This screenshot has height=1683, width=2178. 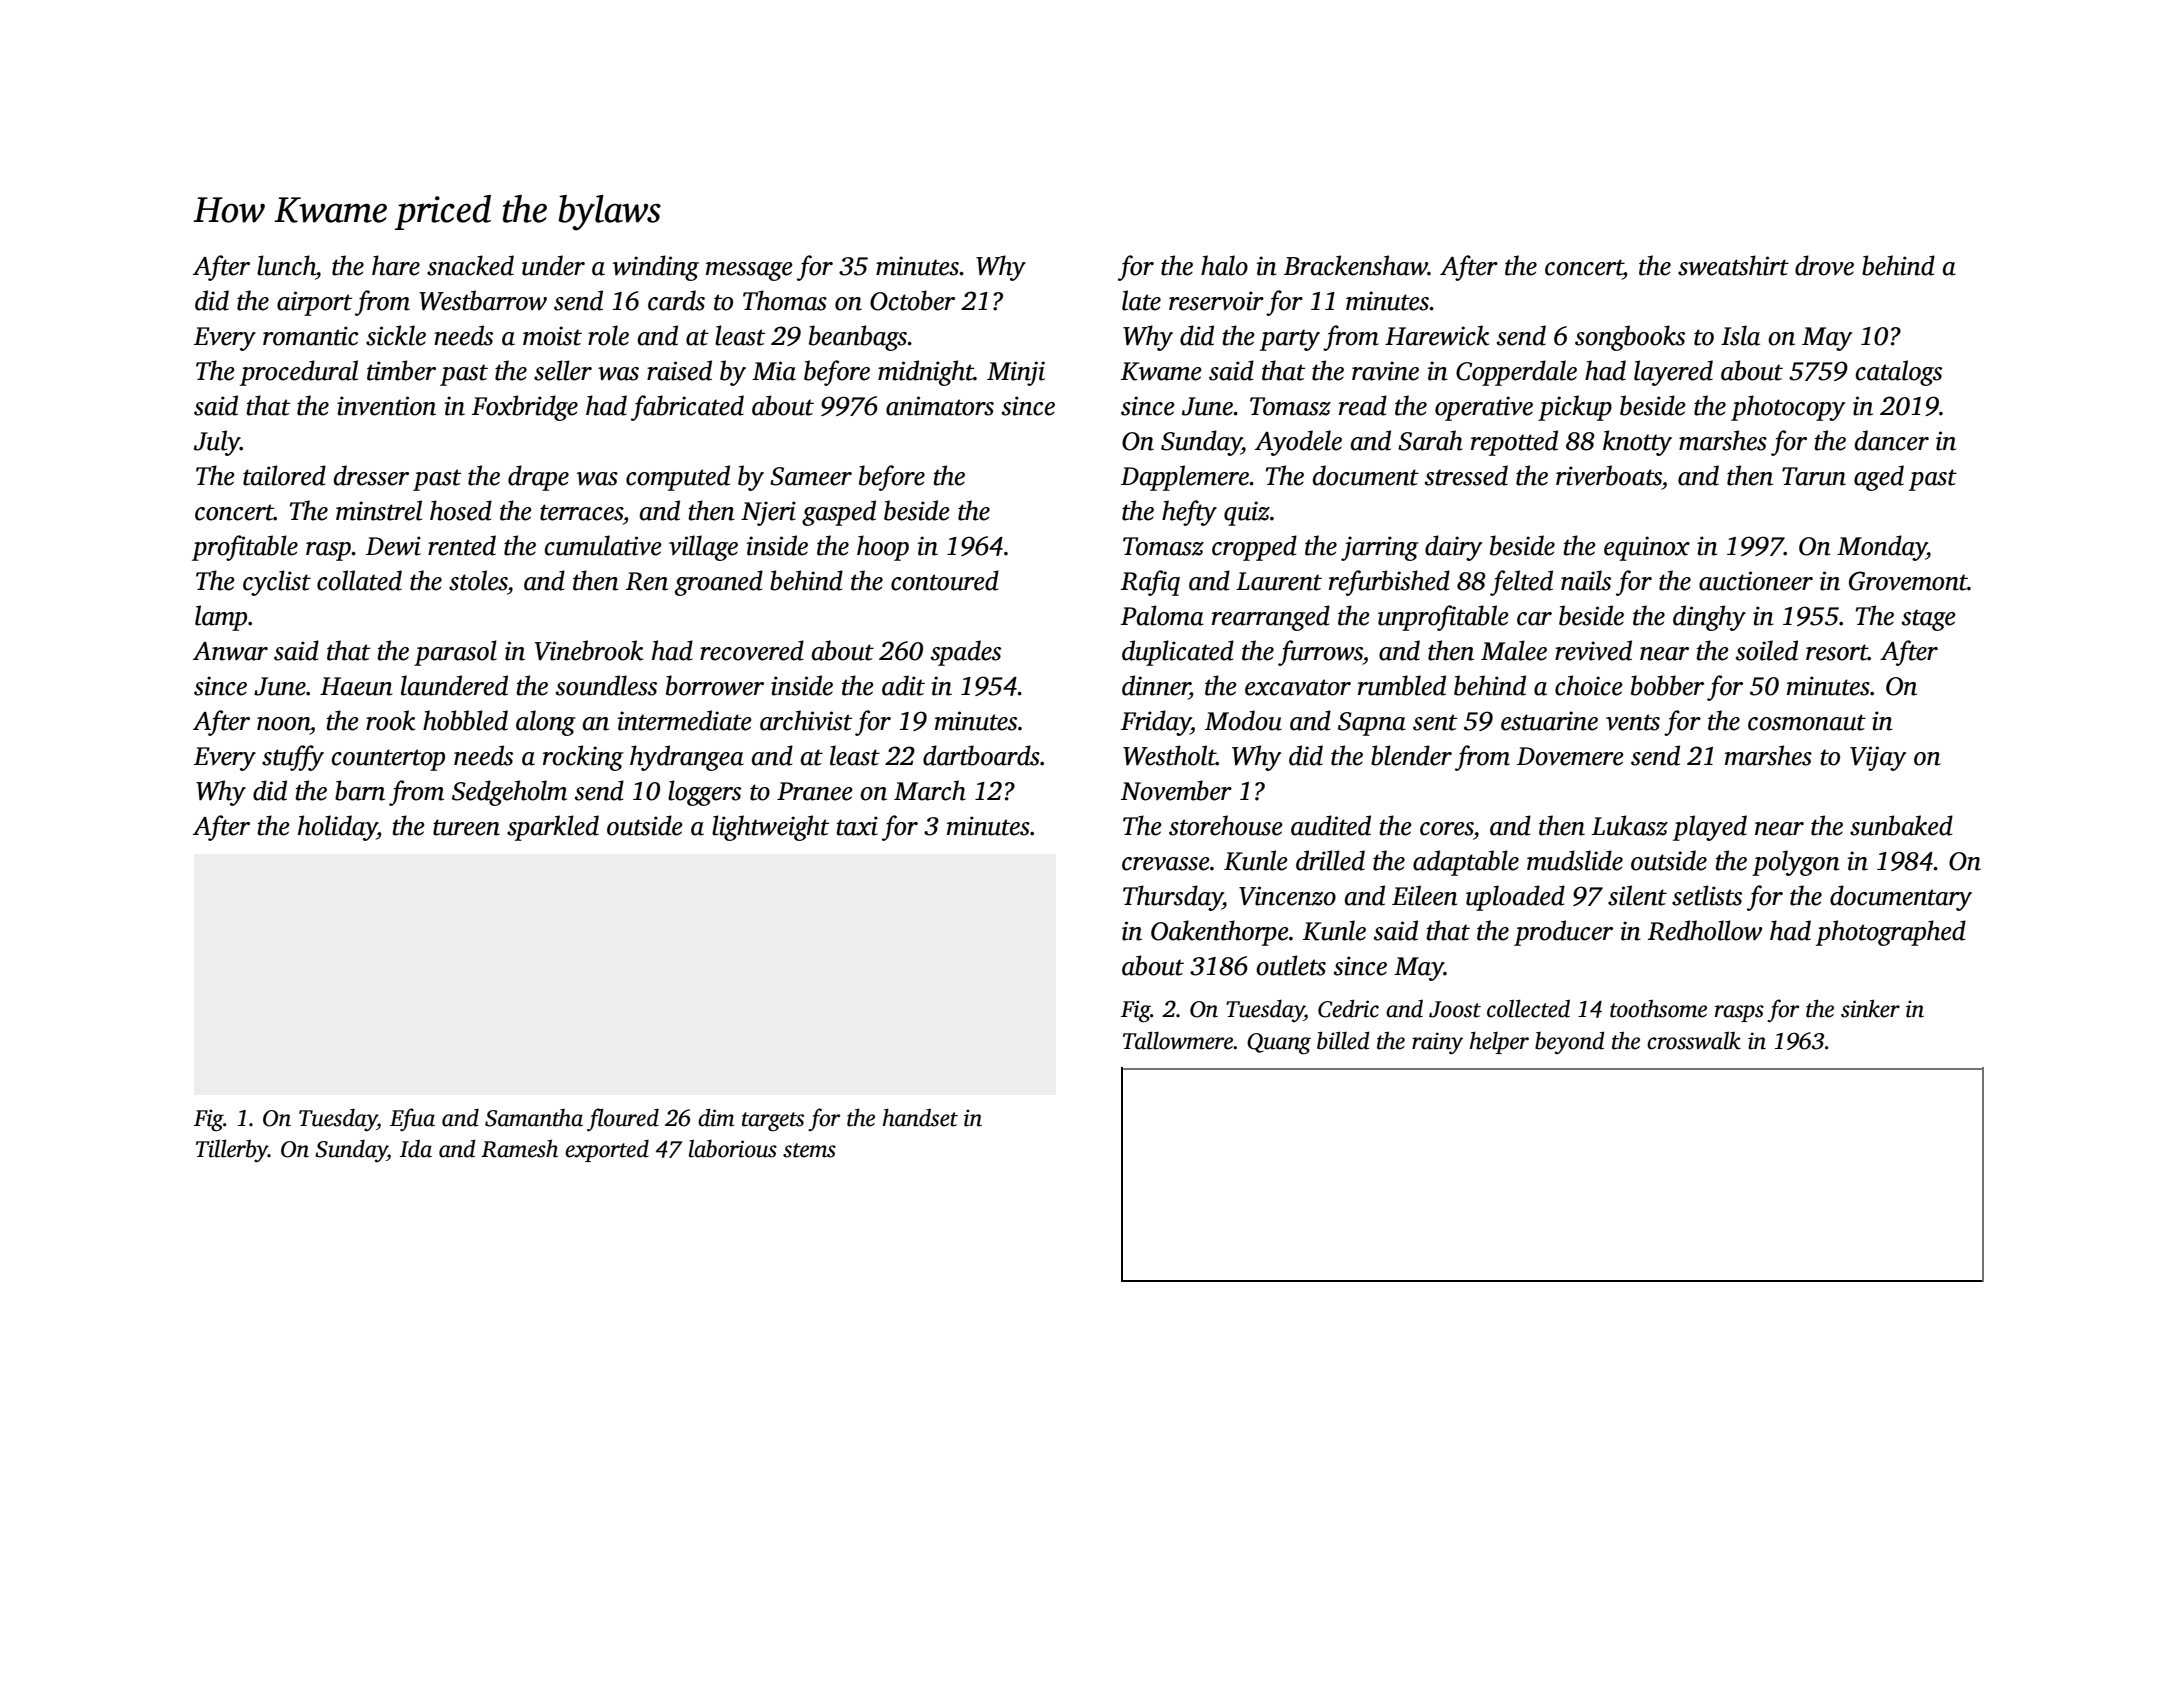 What do you see at coordinates (337, 828) in the screenshot?
I see `holiday` at bounding box center [337, 828].
